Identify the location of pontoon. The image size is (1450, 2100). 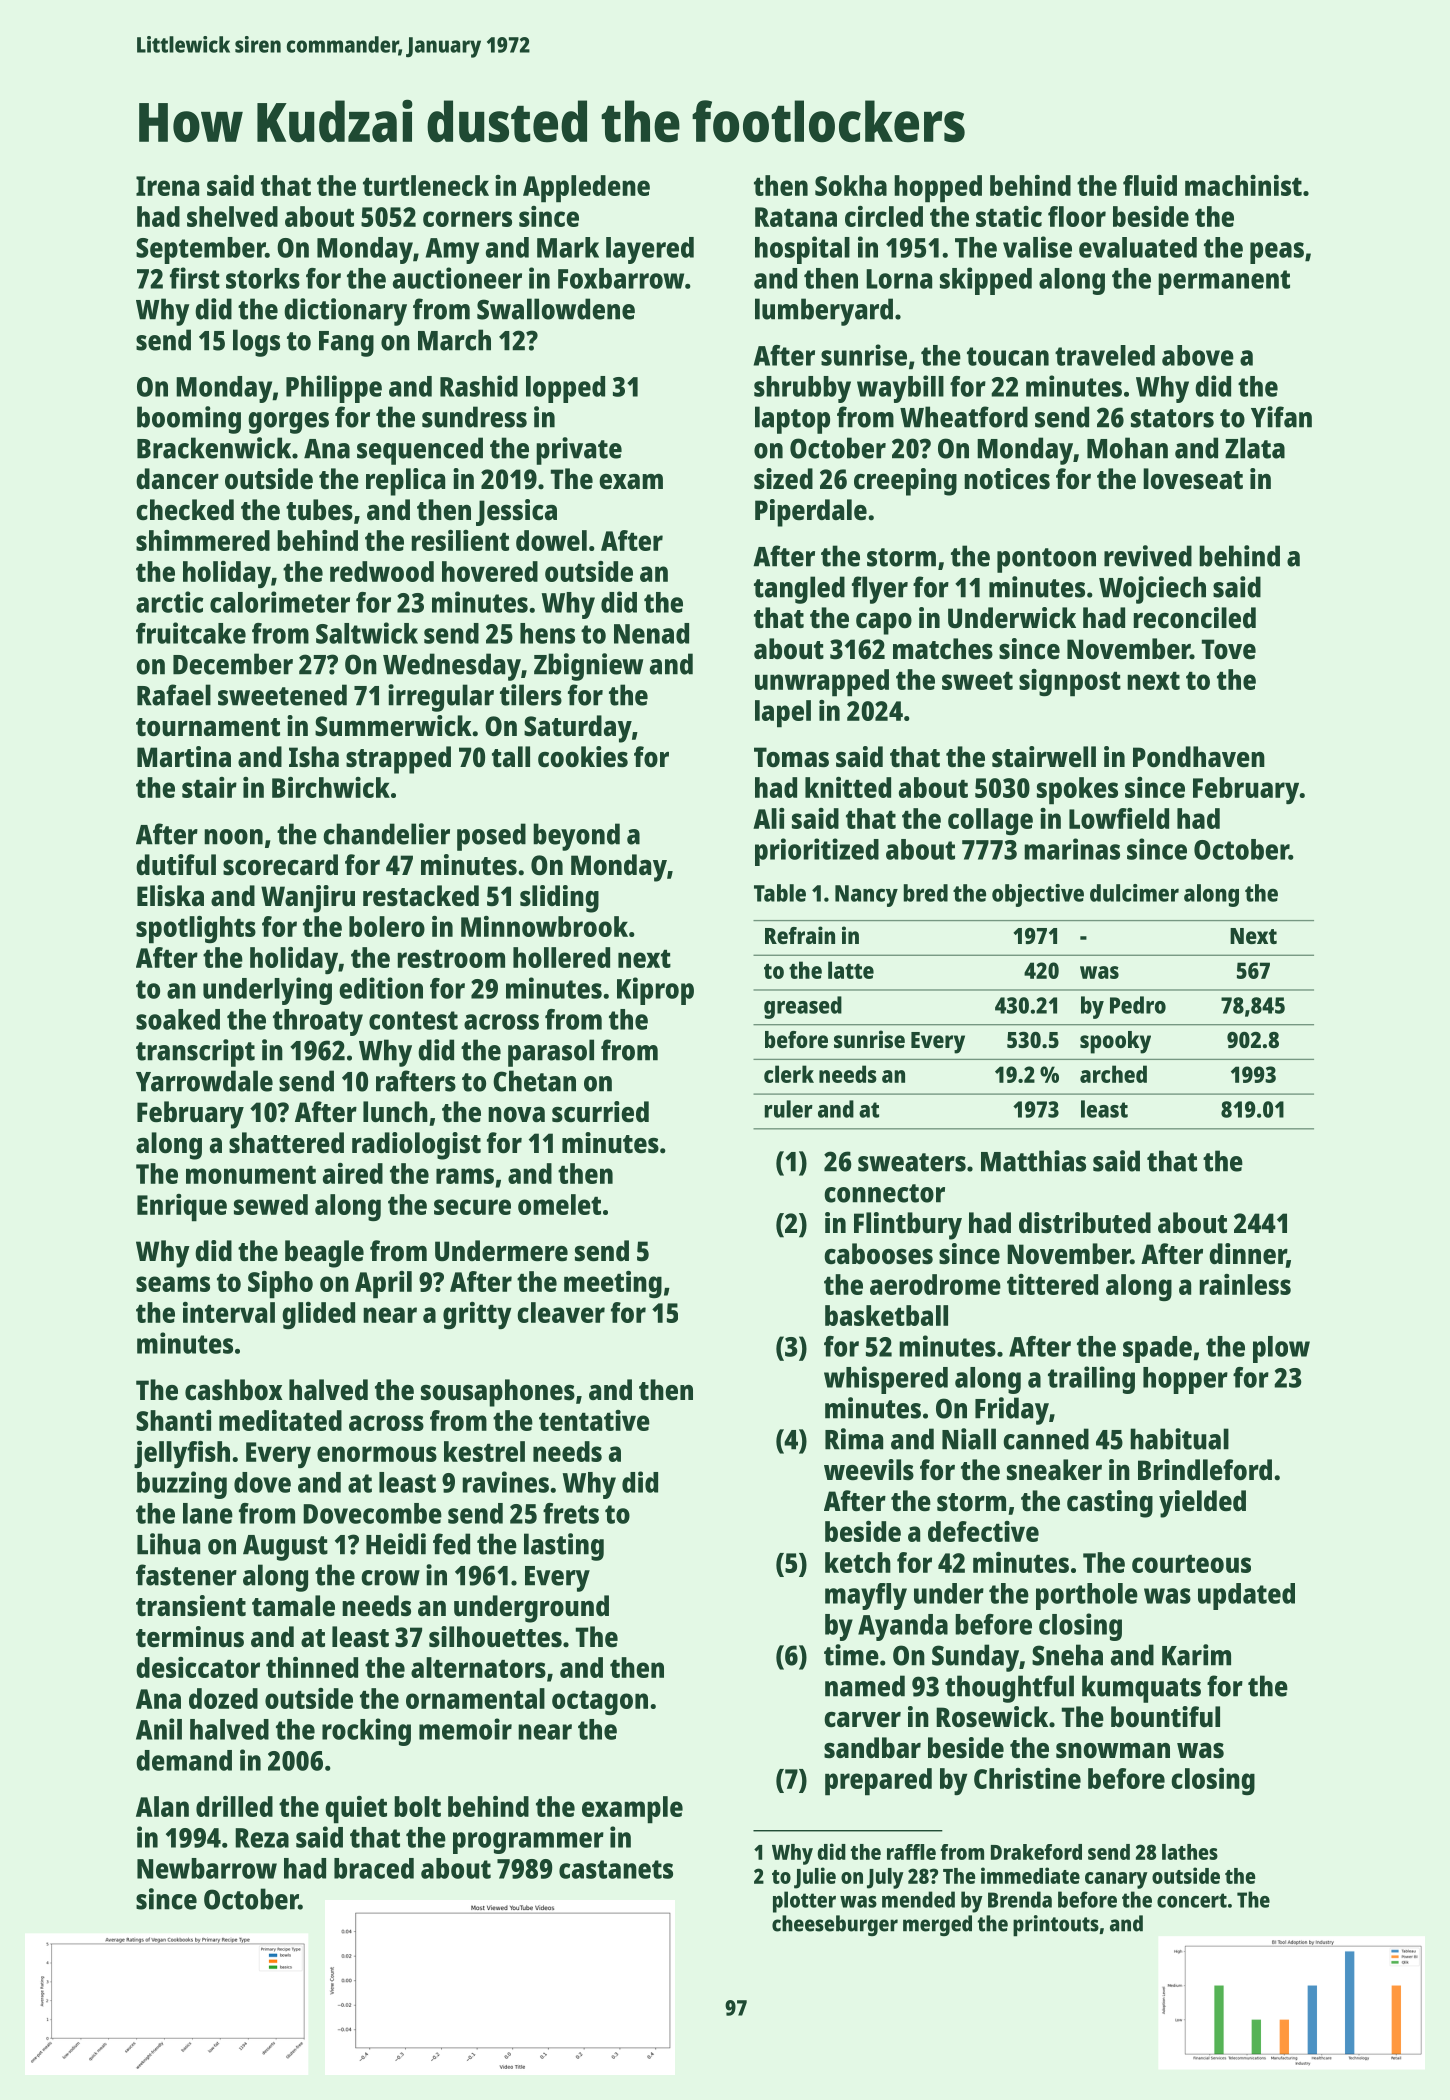
(1046, 560).
